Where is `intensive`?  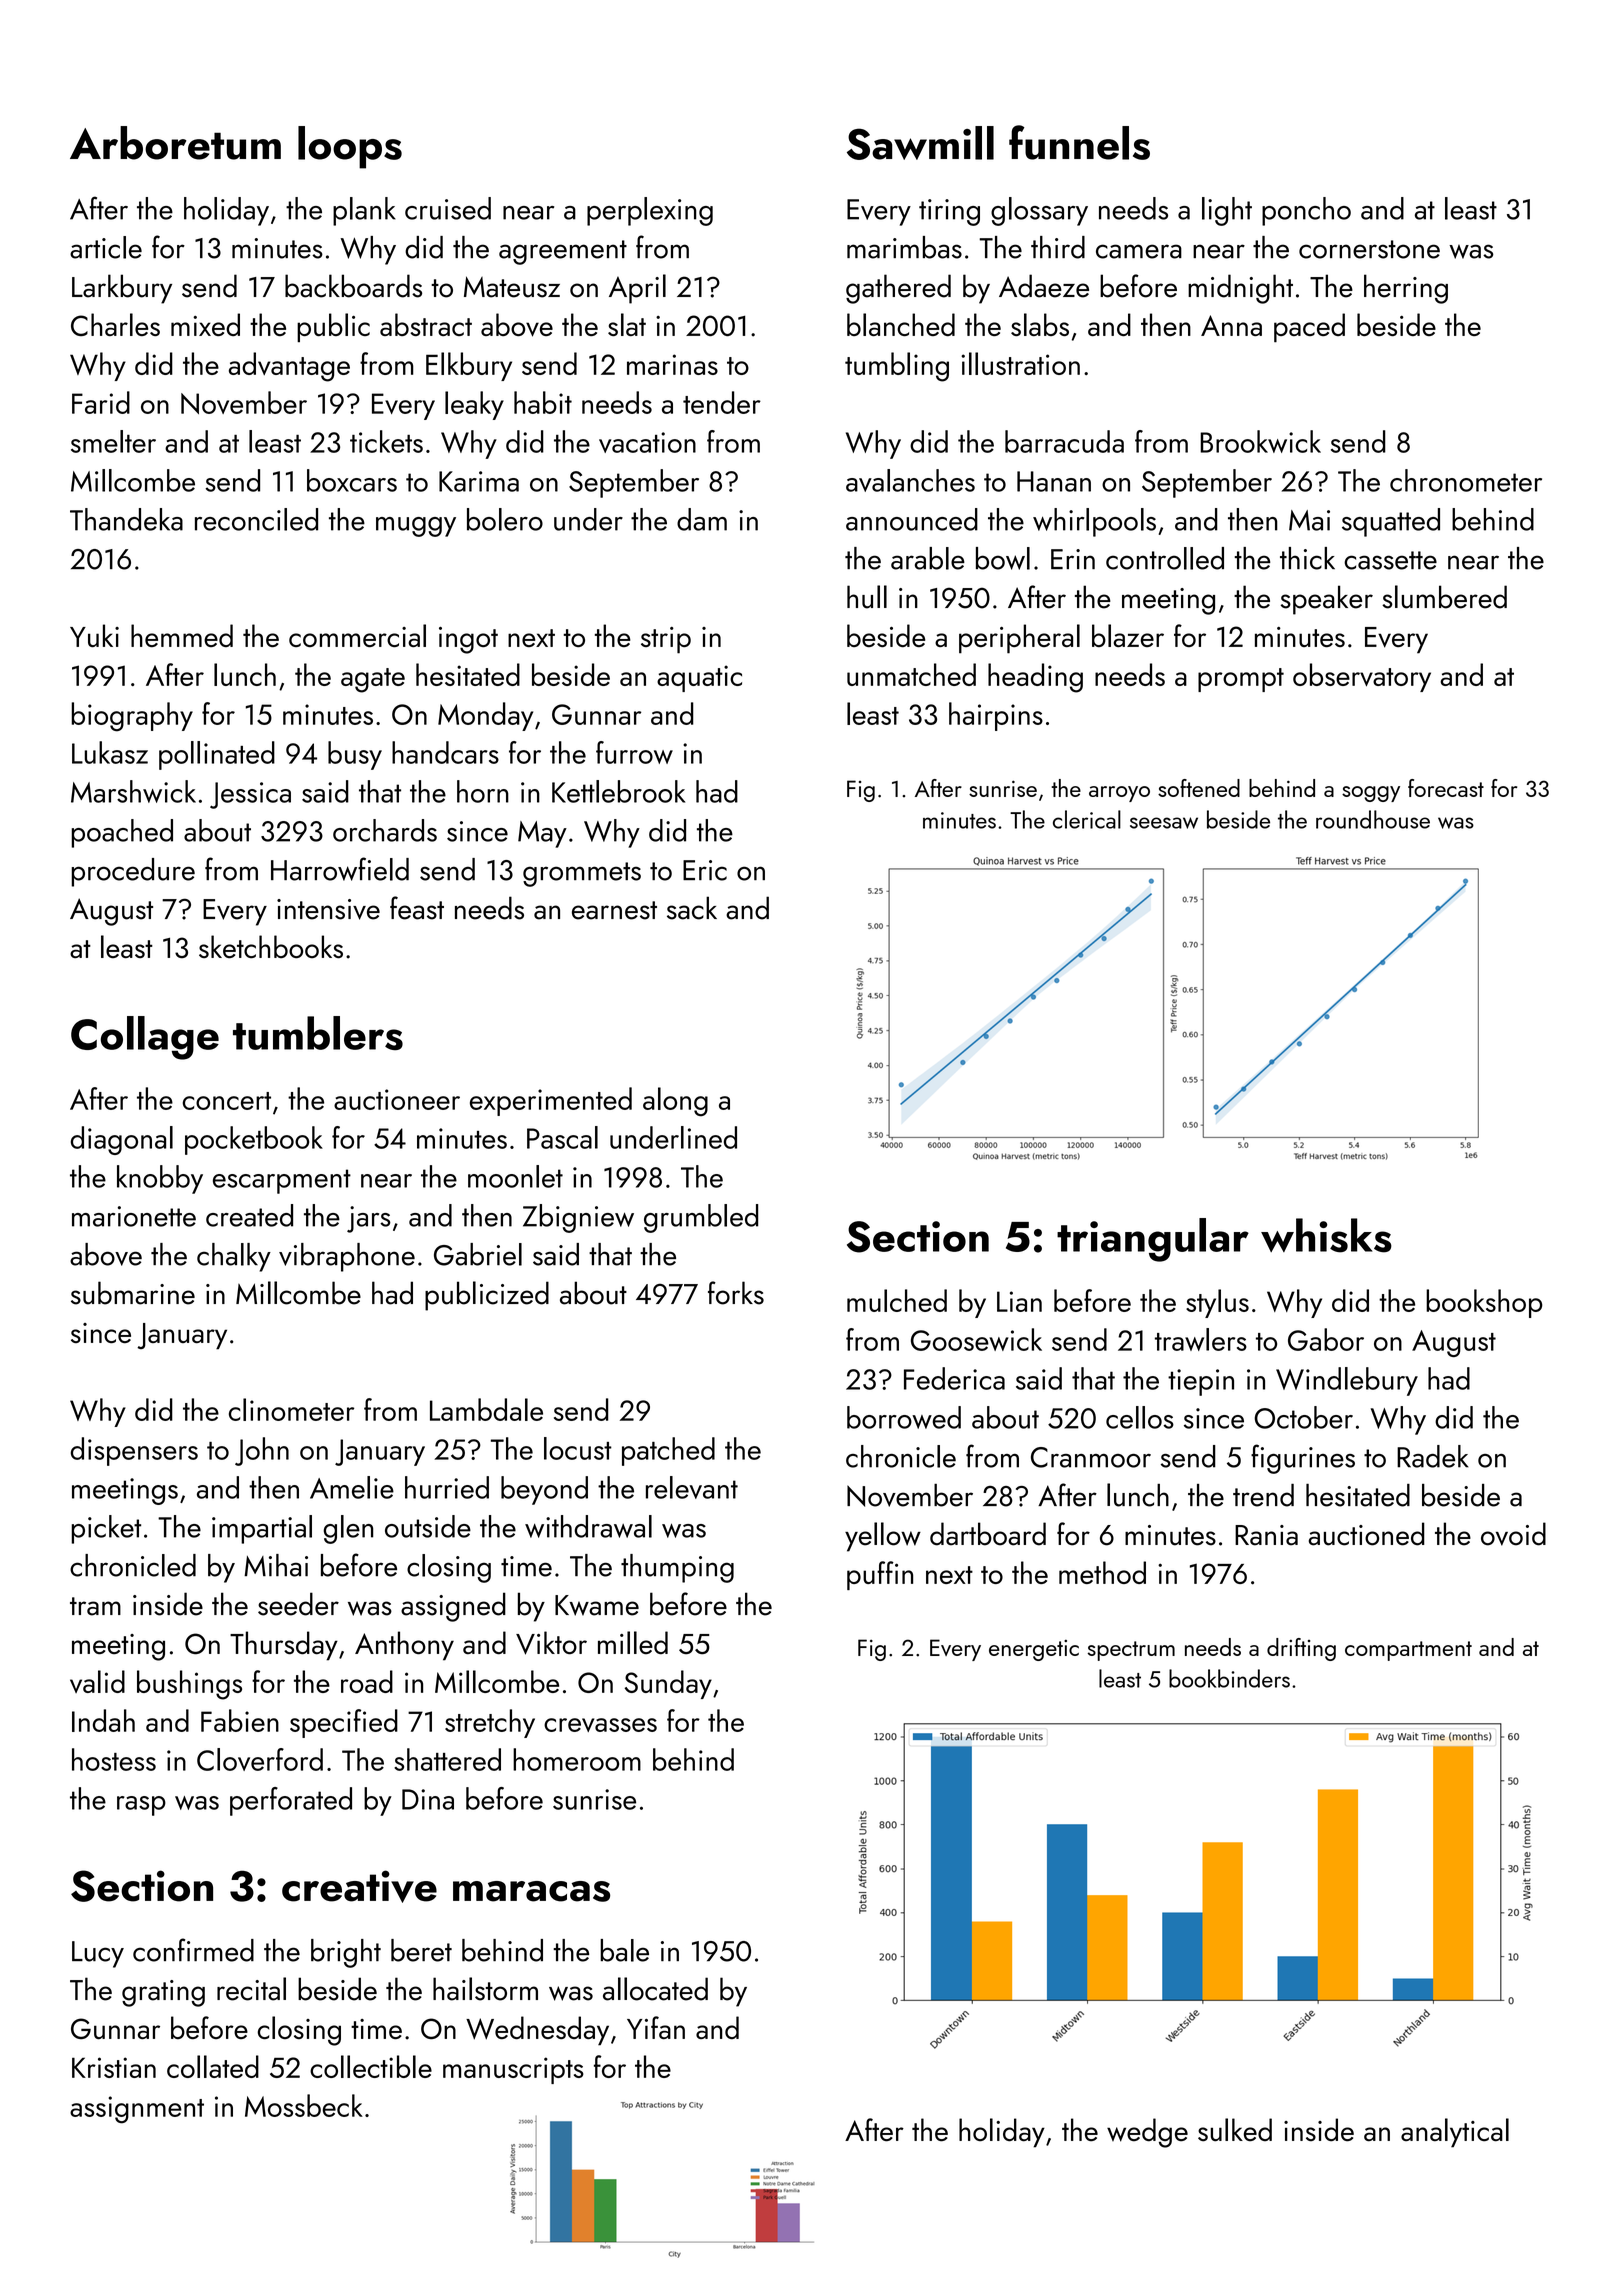 intensive is located at coordinates (328, 909).
